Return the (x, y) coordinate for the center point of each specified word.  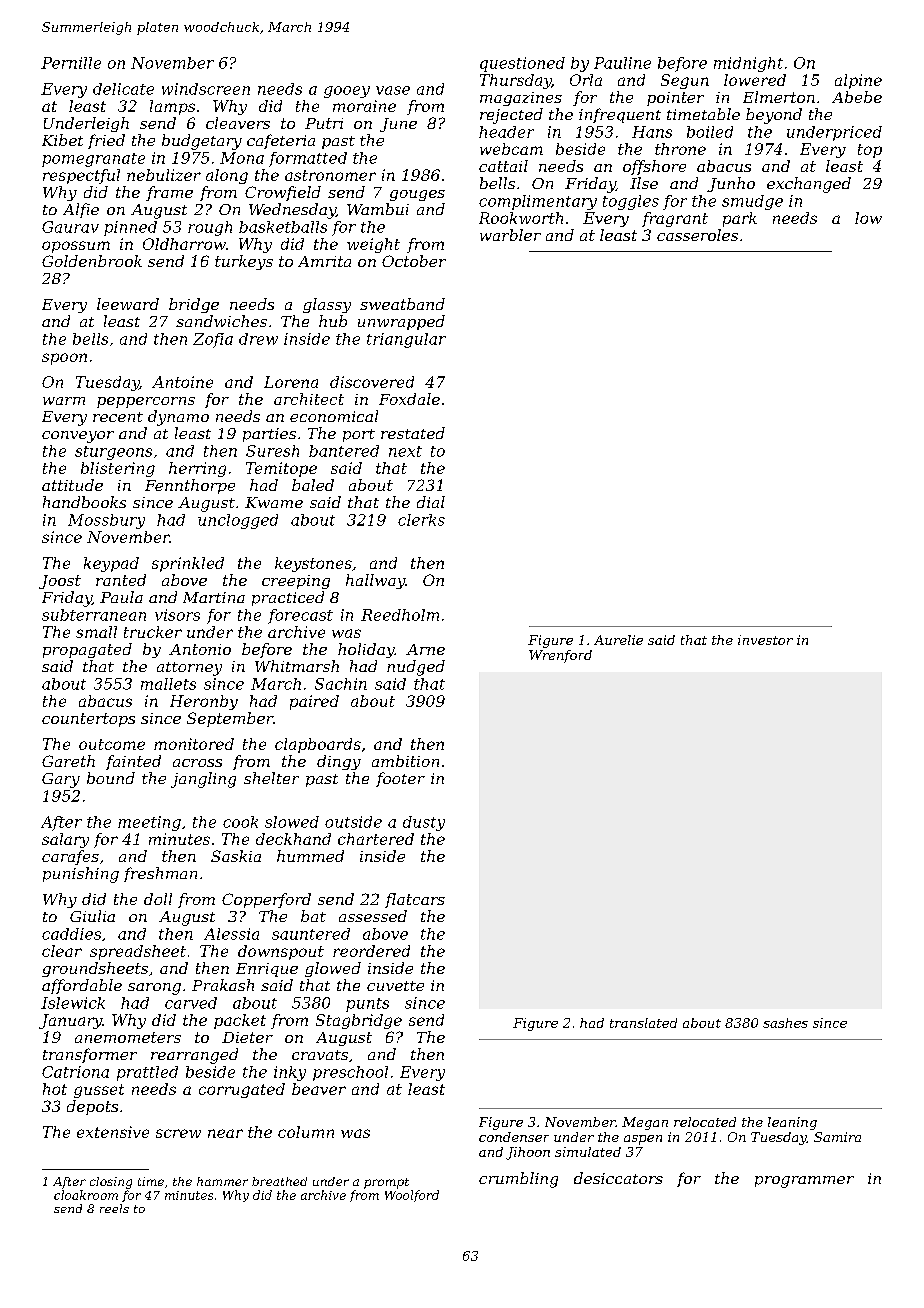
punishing (81, 875)
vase (393, 90)
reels (114, 1208)
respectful (81, 176)
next (405, 451)
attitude (72, 485)
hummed (310, 856)
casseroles (697, 235)
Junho (731, 184)
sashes (785, 1023)
